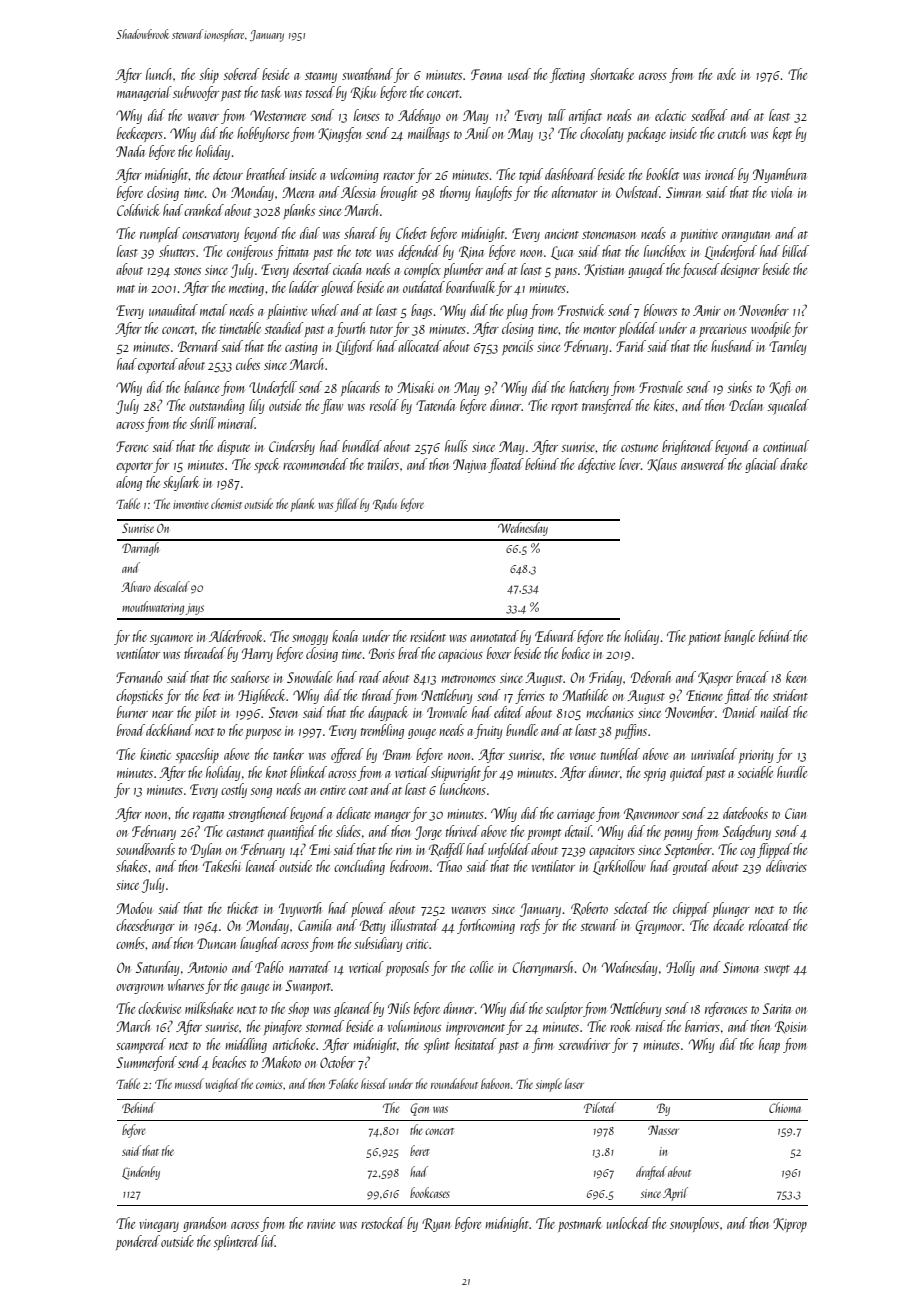  I want to click on shortcake, so click(612, 74).
